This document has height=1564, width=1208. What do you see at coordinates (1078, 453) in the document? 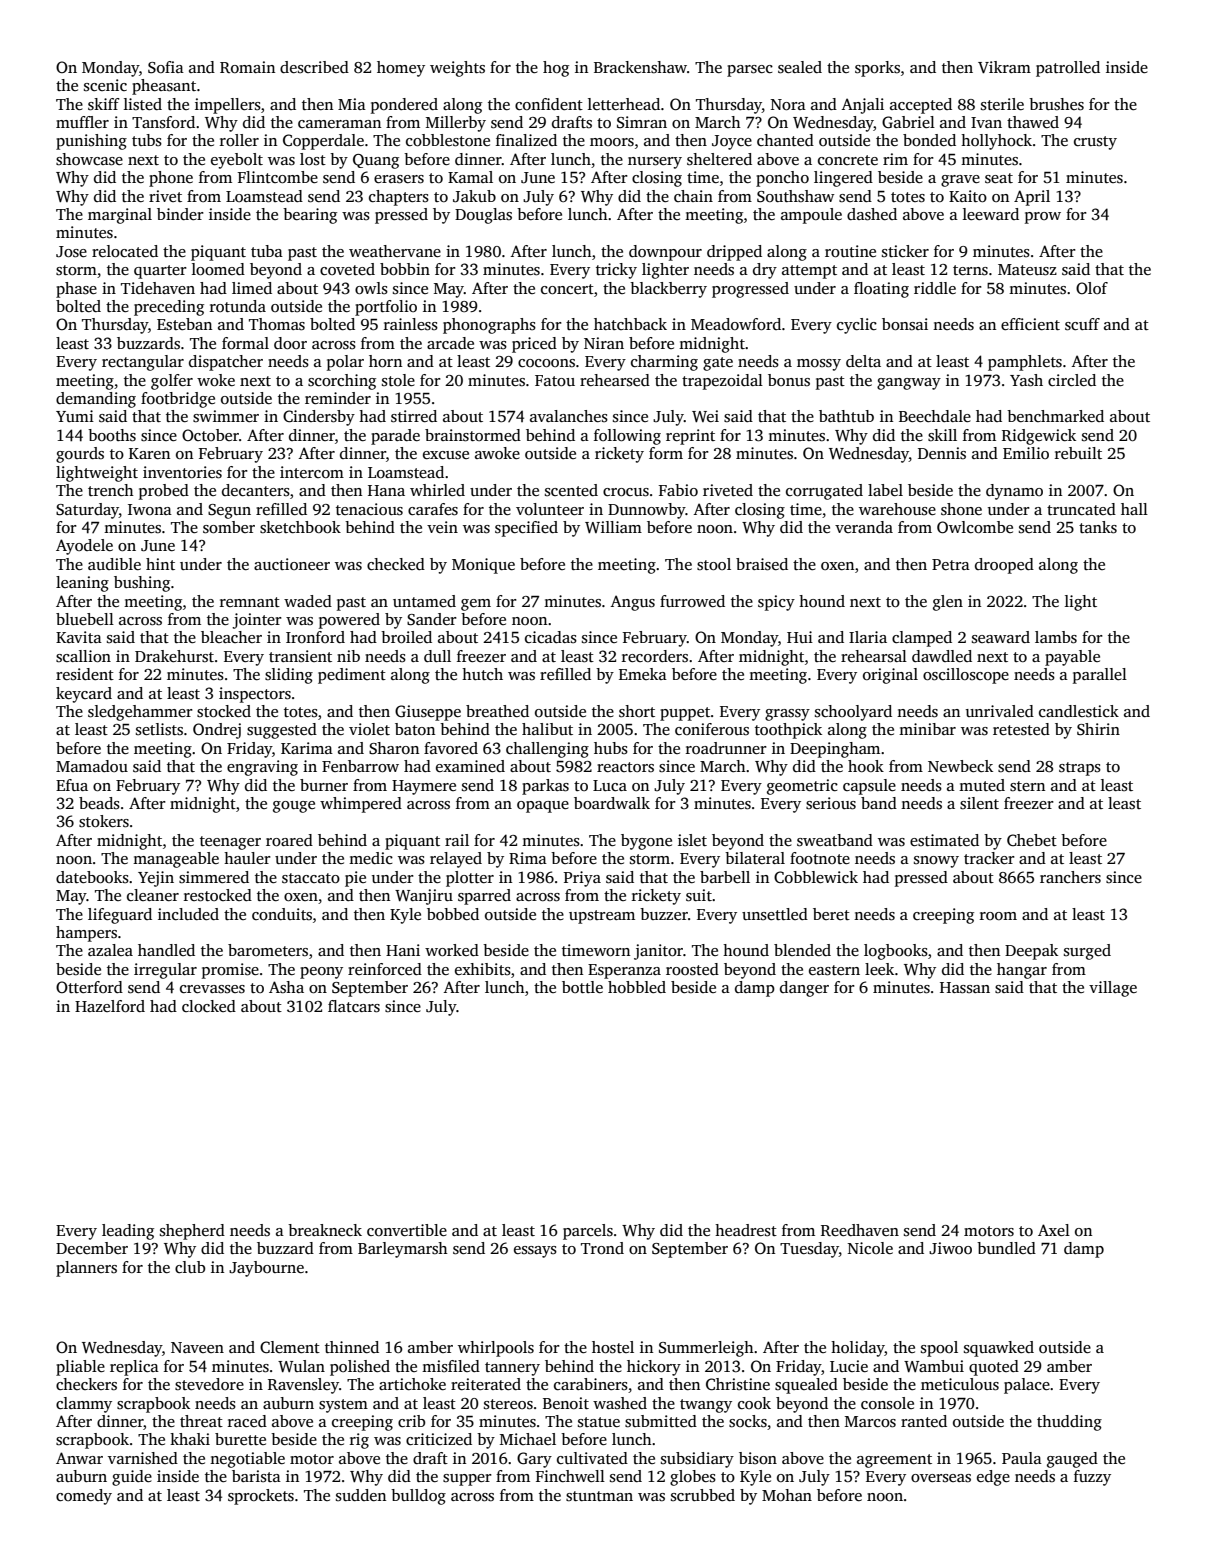
I see `rebuilt` at bounding box center [1078, 453].
